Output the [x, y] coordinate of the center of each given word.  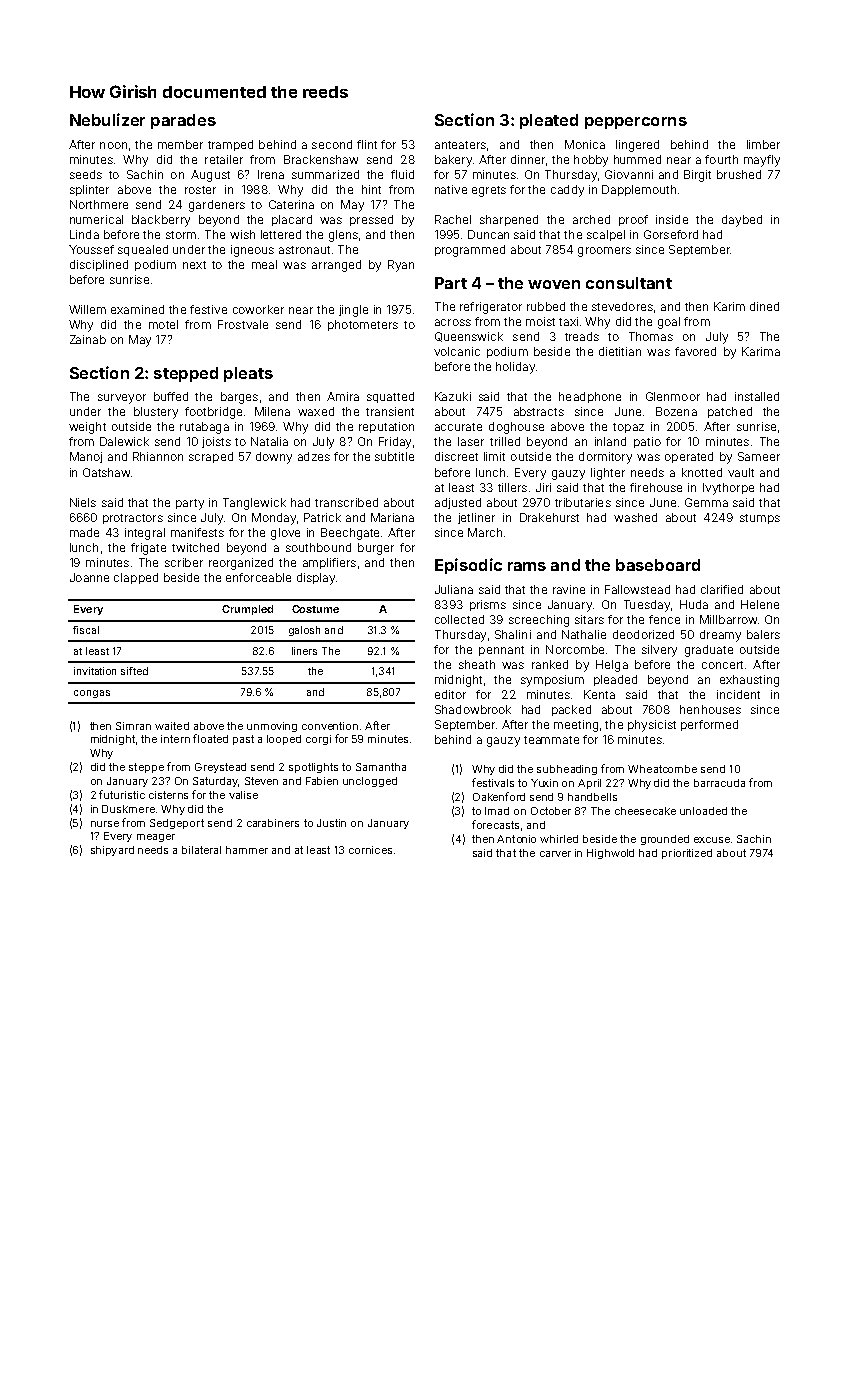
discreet [456, 456]
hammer [247, 850]
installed [757, 396]
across [453, 322]
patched [730, 412]
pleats [248, 374]
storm [181, 235]
